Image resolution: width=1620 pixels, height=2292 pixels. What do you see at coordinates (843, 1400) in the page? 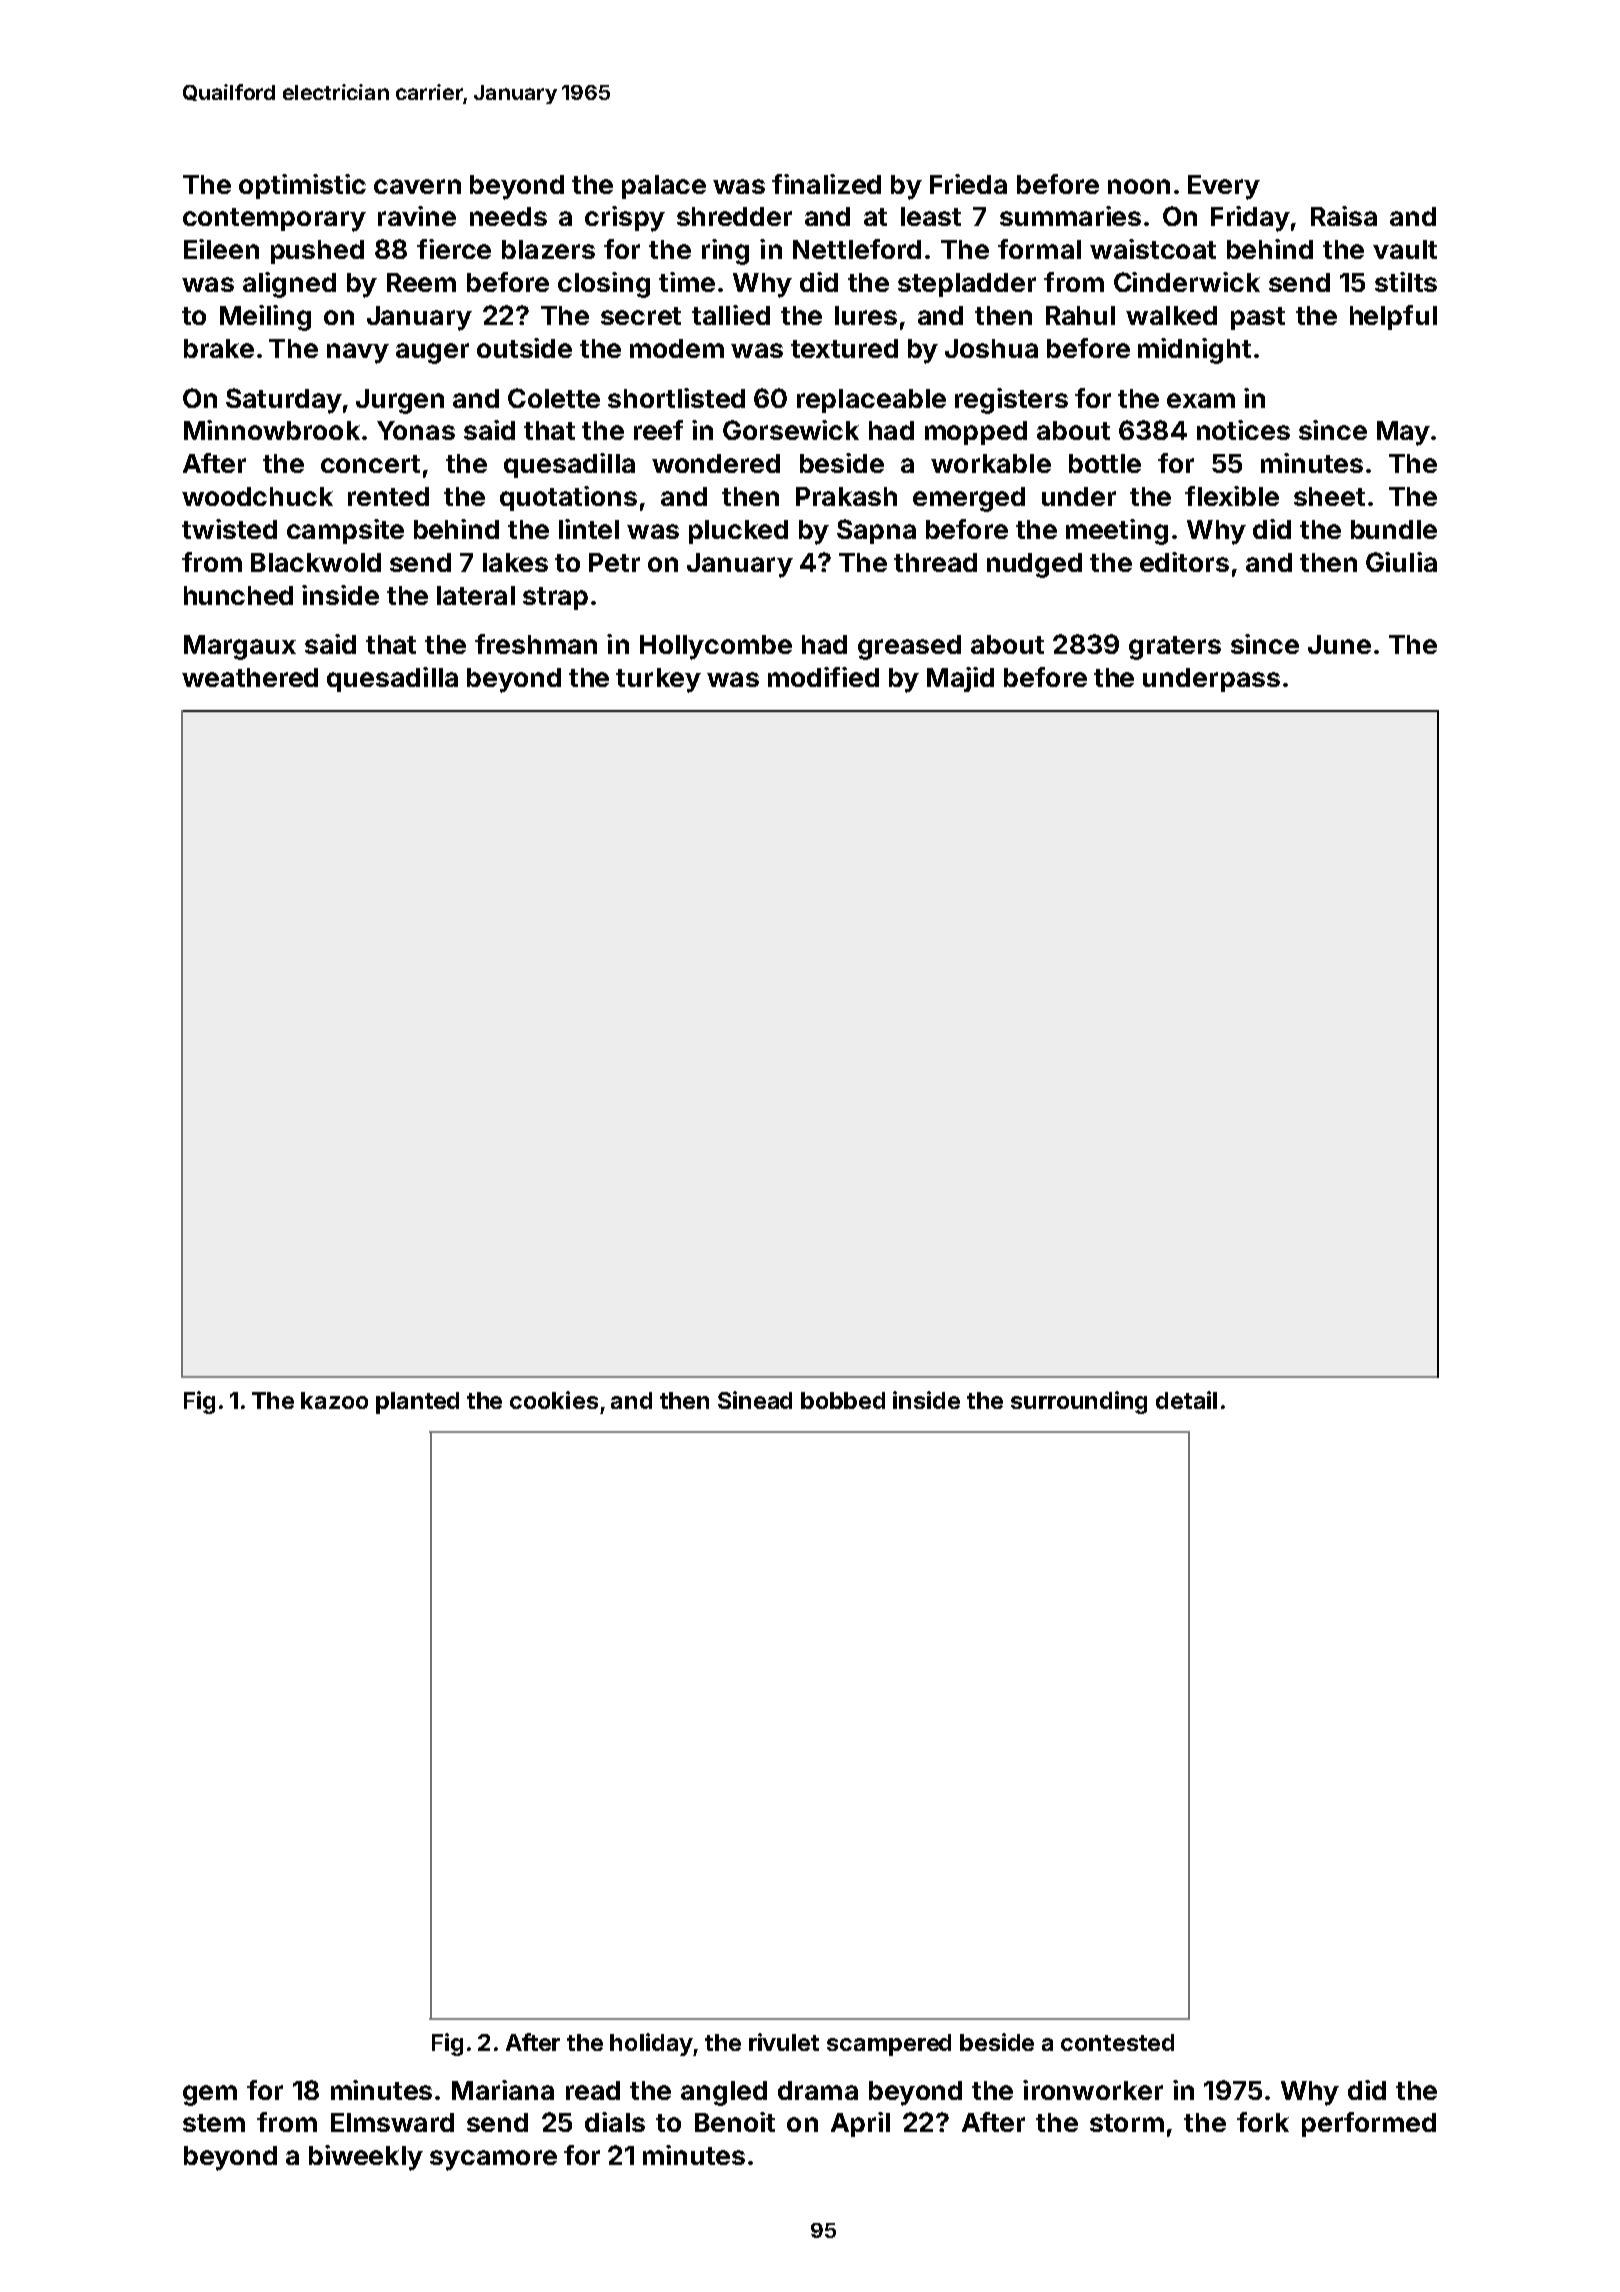
I see `bobbed` at bounding box center [843, 1400].
